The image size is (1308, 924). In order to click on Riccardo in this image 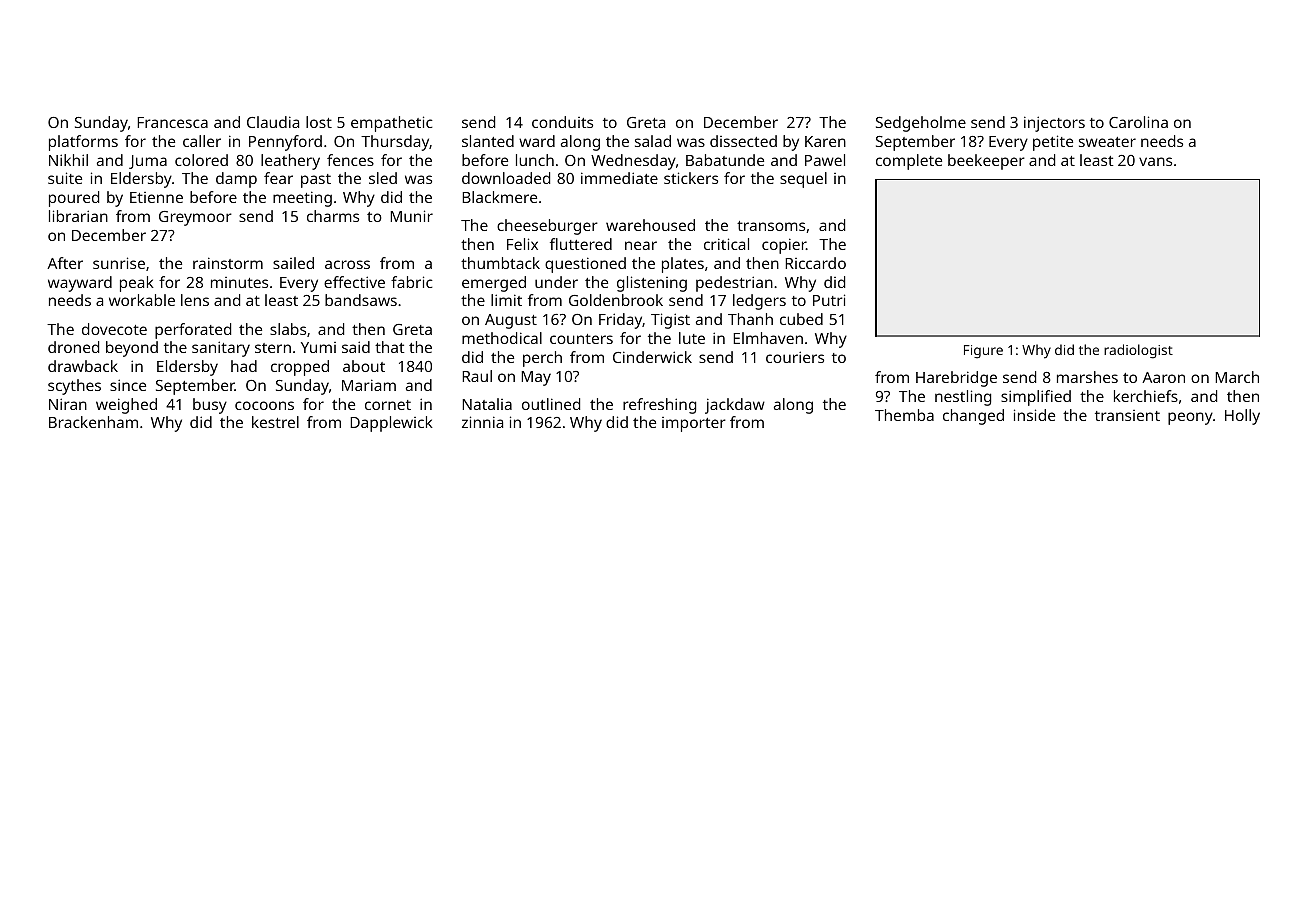, I will do `click(815, 263)`.
